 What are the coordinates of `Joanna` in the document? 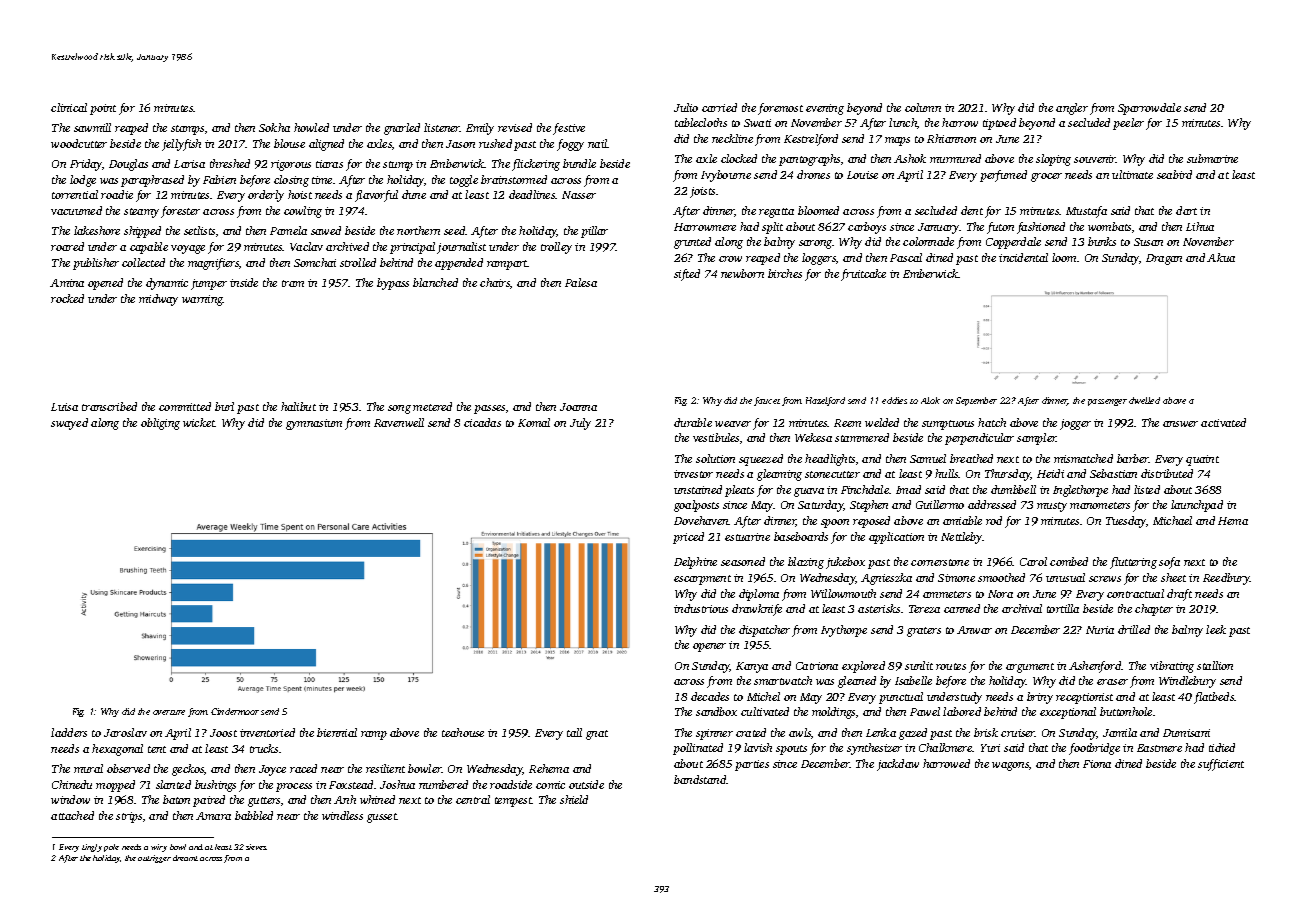 It's located at (578, 407).
